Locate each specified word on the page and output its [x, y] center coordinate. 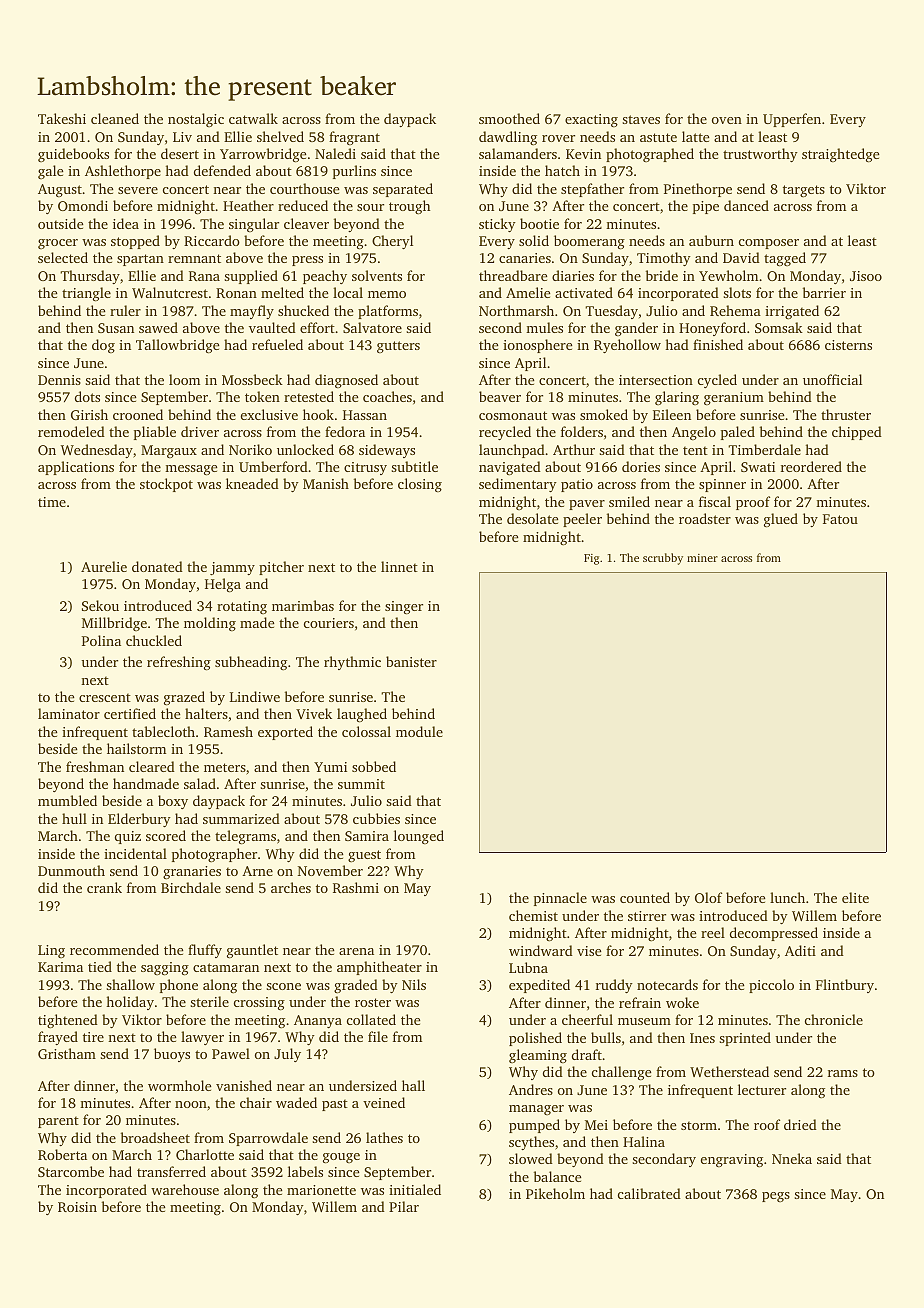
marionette [321, 1190]
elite [855, 897]
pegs [776, 1197]
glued [781, 520]
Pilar [404, 1206]
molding [210, 624]
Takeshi [62, 118]
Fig [591, 559]
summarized [241, 818]
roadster [705, 518]
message [191, 470]
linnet [399, 566]
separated [403, 190]
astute [658, 137]
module [419, 731]
